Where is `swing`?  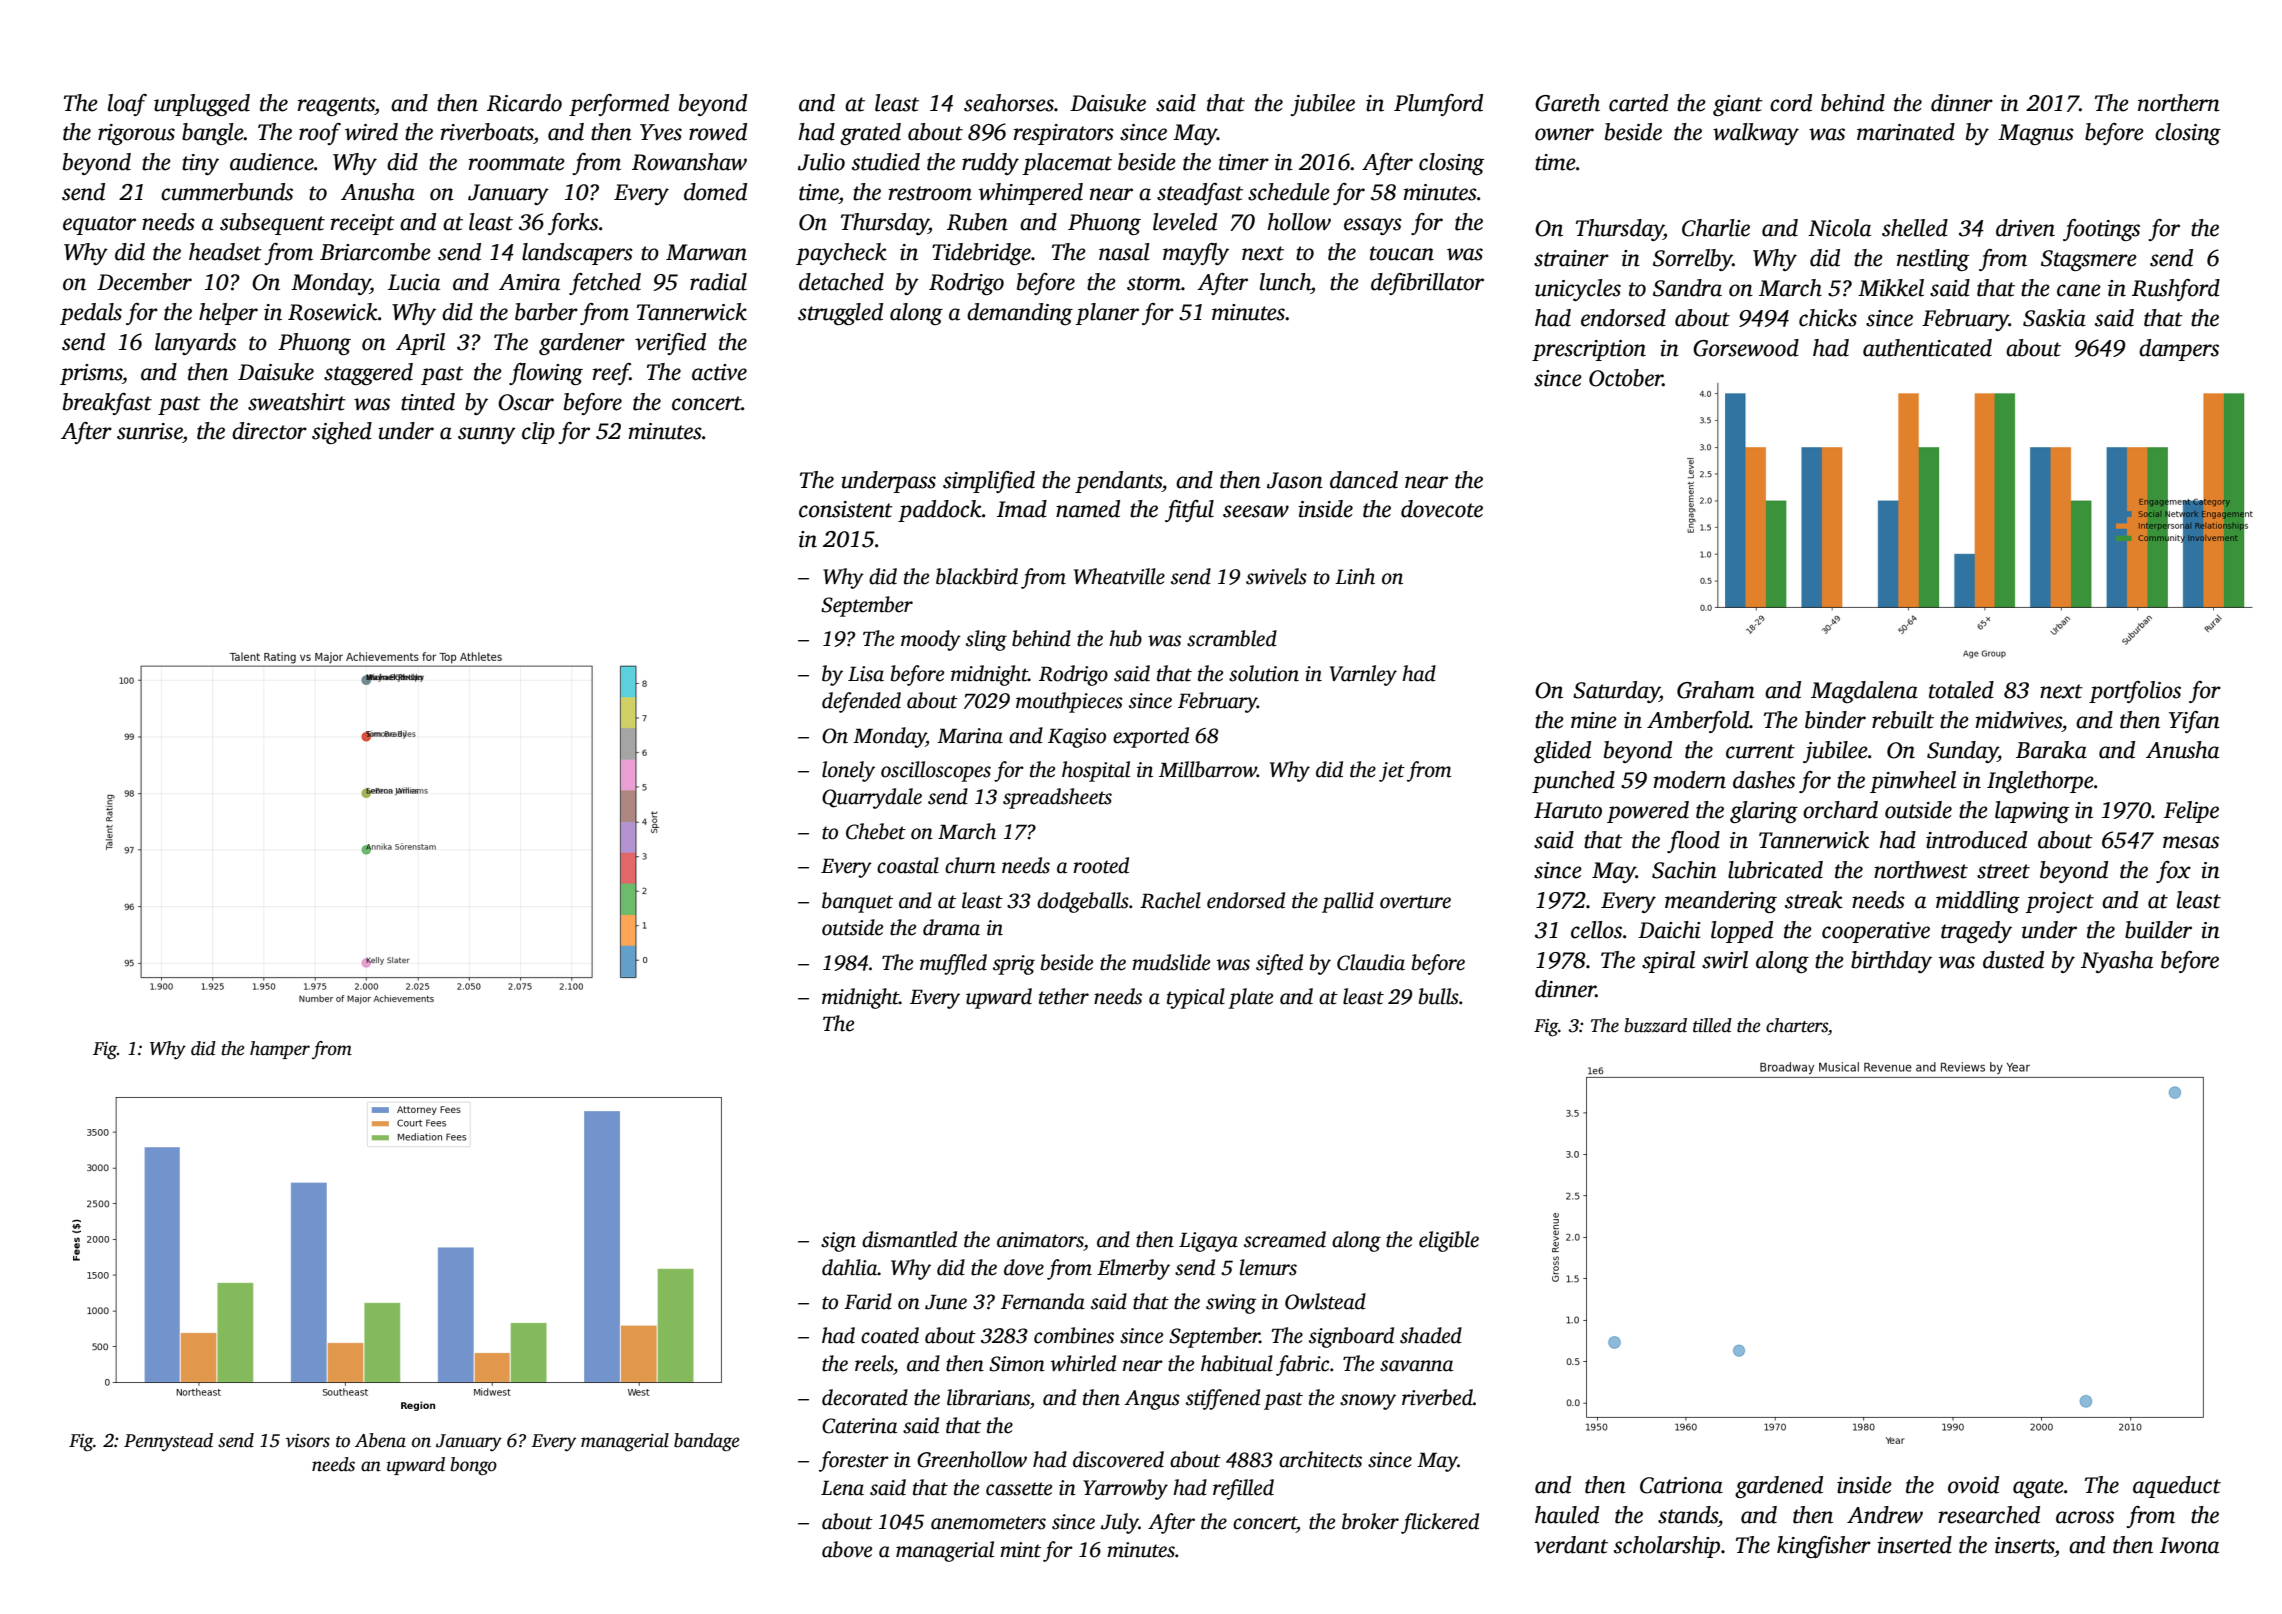
swing is located at coordinates (1231, 1304).
